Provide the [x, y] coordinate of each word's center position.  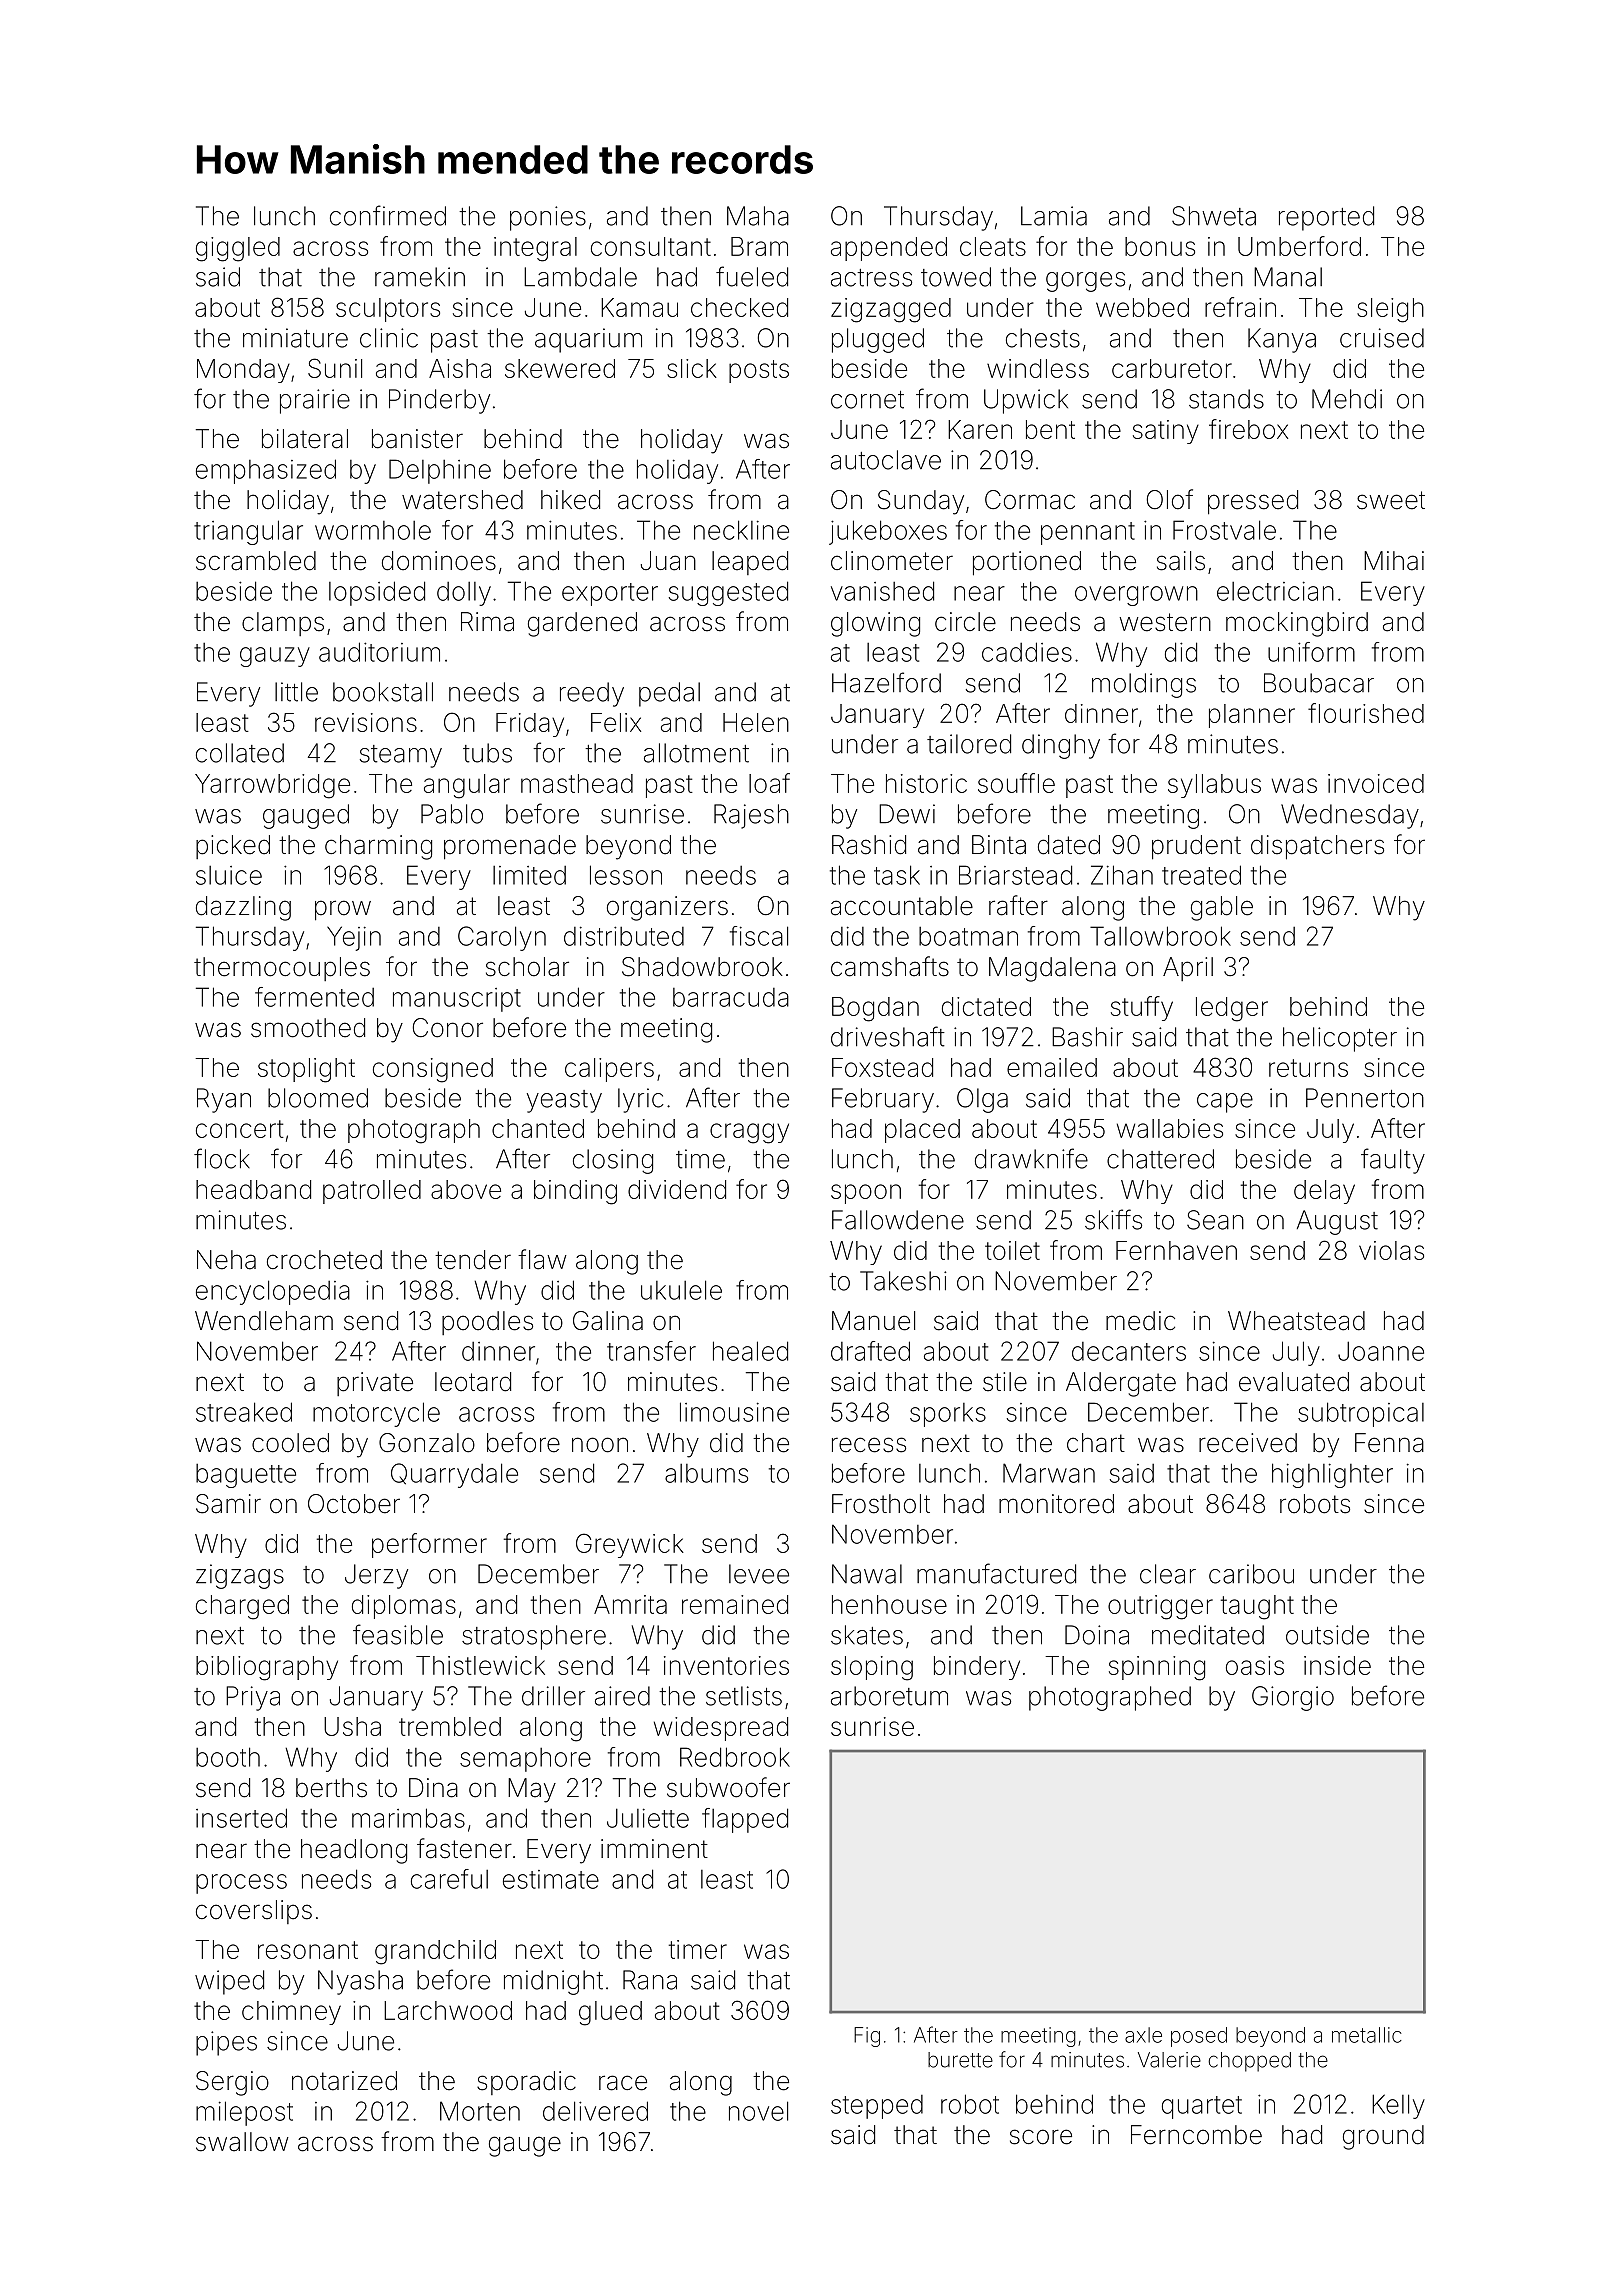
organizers [667, 908]
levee [759, 1574]
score [1041, 2137]
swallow [242, 2142]
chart [1096, 1443]
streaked [244, 1412]
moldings [1144, 685]
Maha [758, 216]
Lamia [1054, 216]
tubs [487, 753]
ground [1383, 2137]
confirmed [388, 215]
